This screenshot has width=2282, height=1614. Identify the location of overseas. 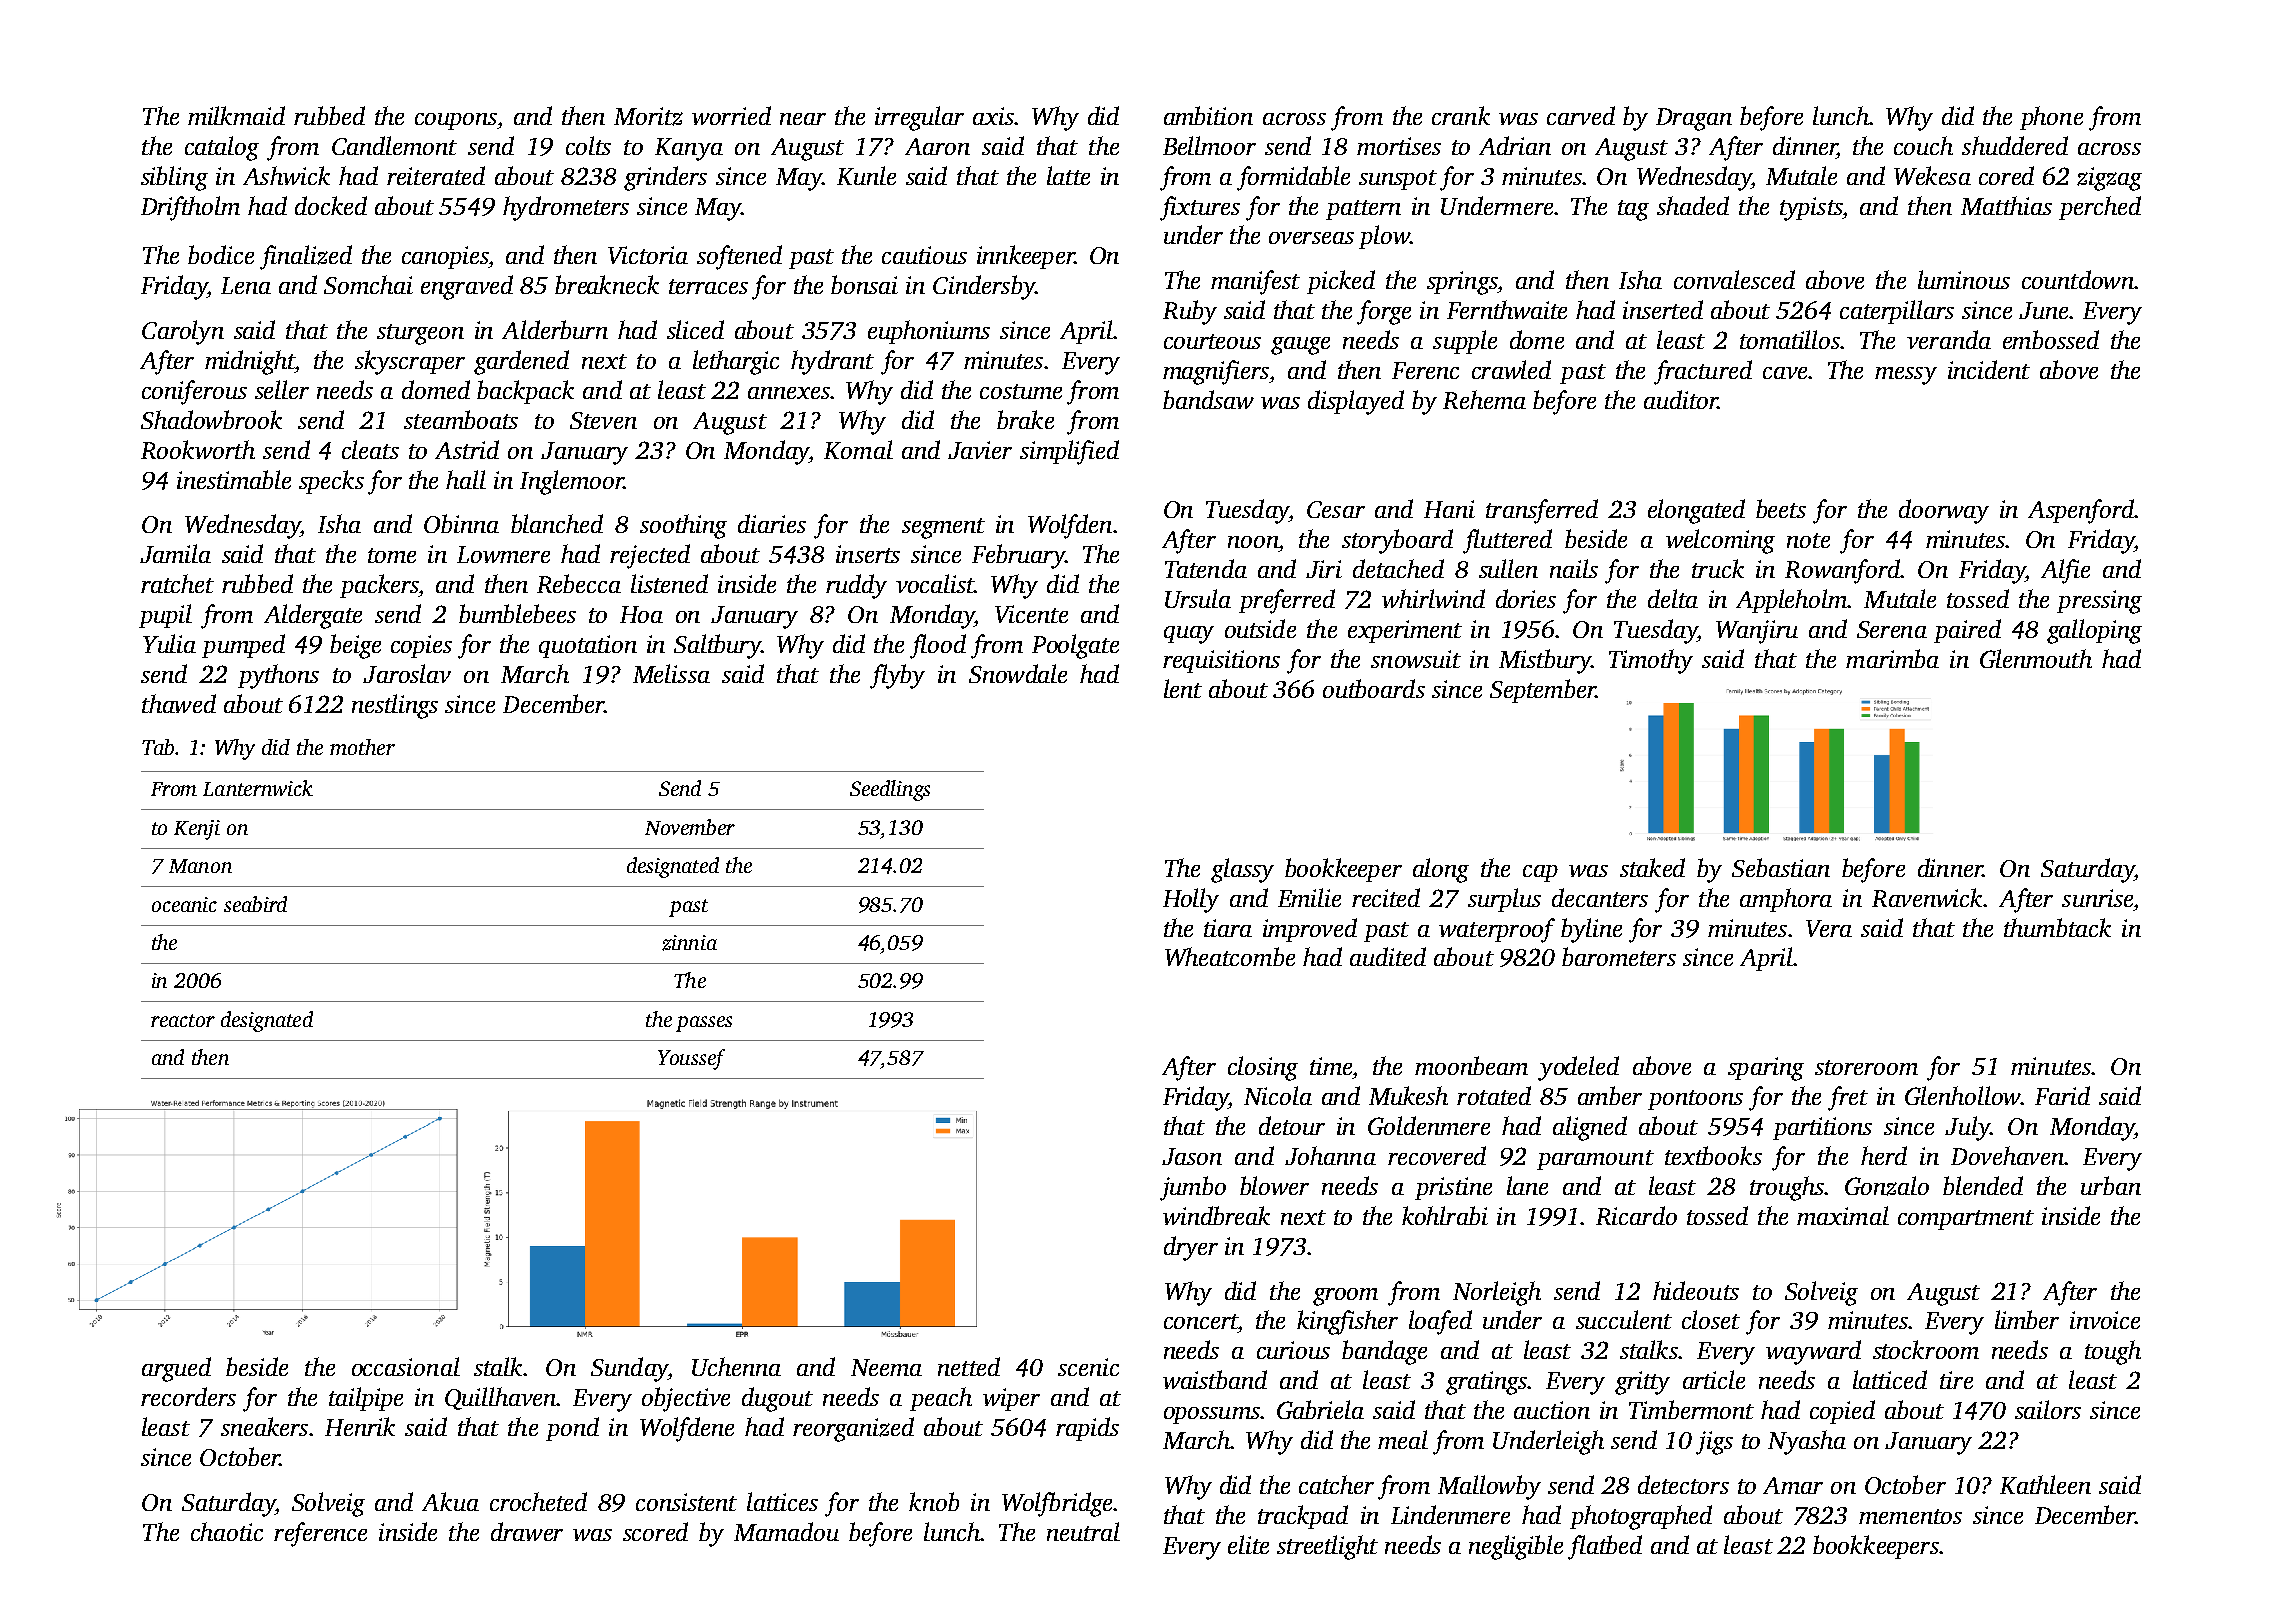
(1311, 238).
